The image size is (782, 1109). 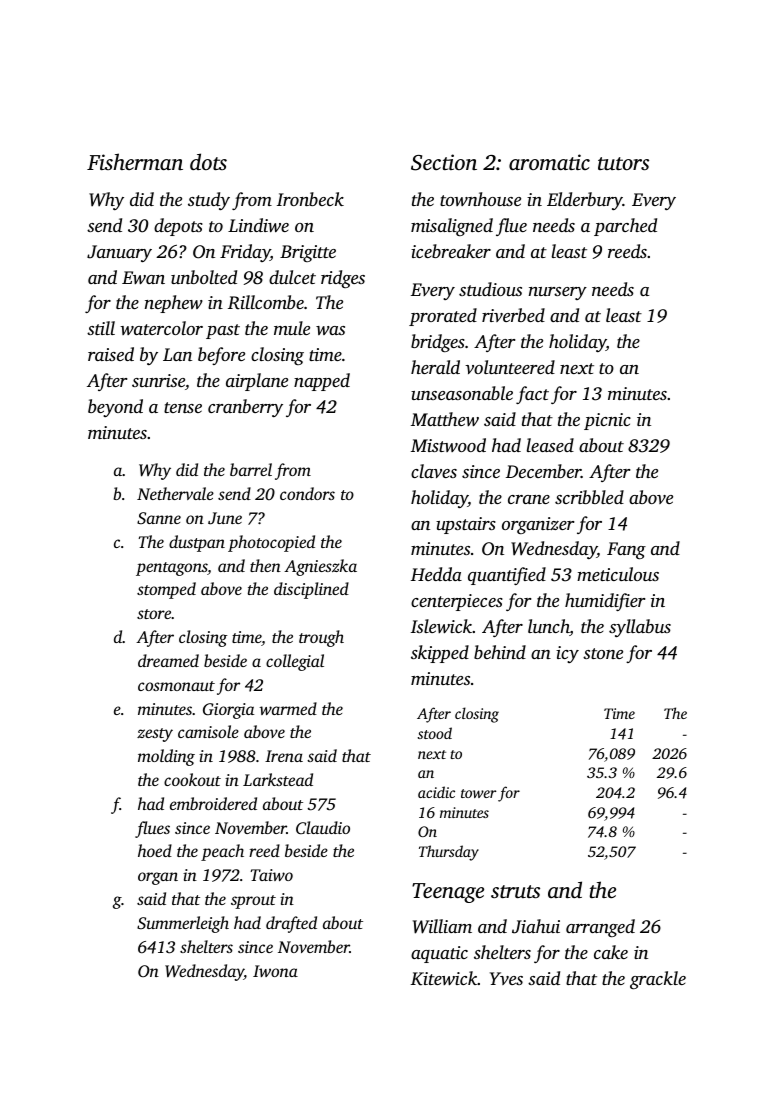 What do you see at coordinates (449, 853) in the screenshot?
I see `Thursday` at bounding box center [449, 853].
